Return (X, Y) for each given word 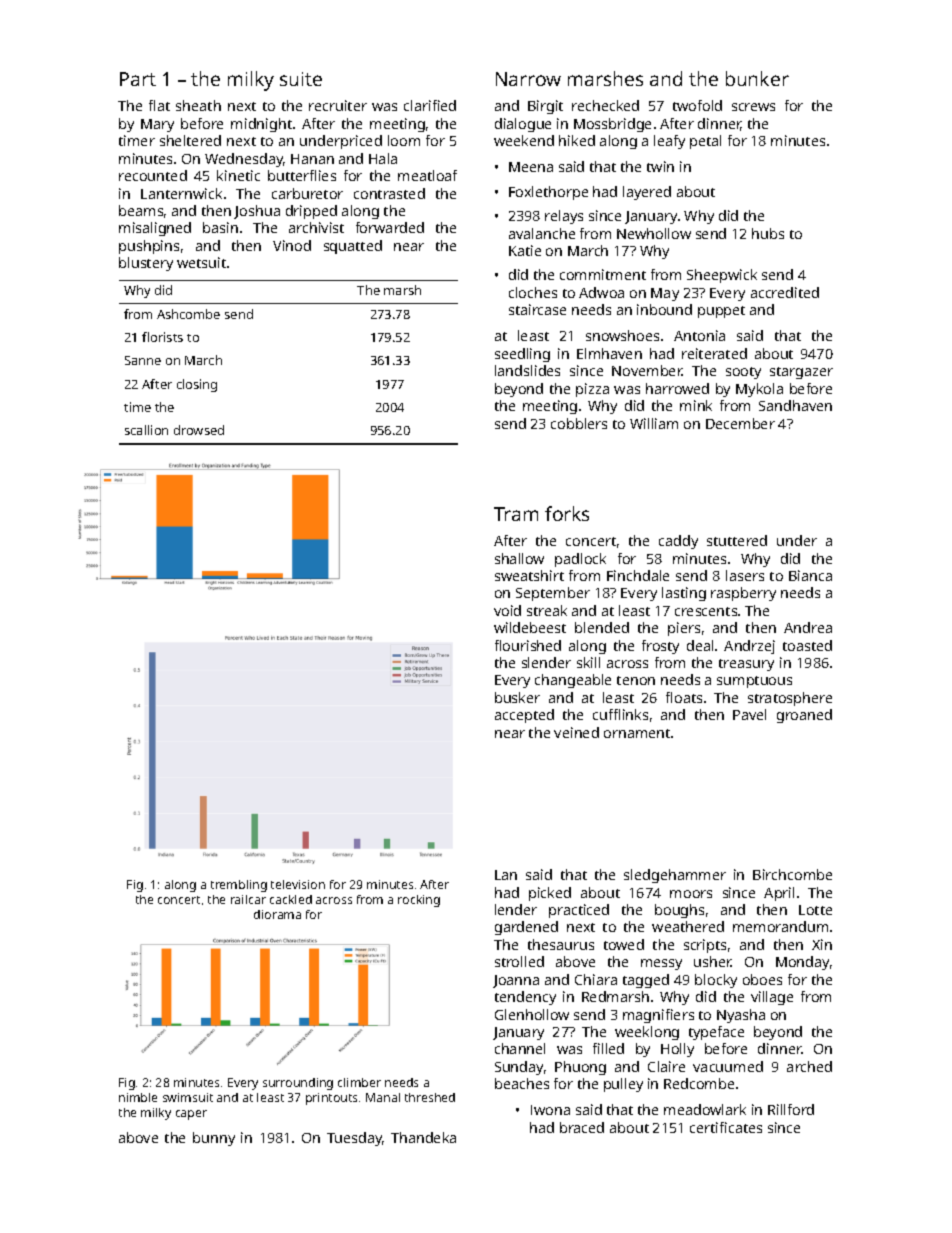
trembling (239, 886)
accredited (785, 292)
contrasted (389, 193)
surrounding (298, 1084)
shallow (519, 558)
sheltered (190, 140)
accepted (524, 716)
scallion (146, 430)
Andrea (808, 627)
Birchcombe (792, 874)
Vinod (292, 245)
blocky (716, 981)
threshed (430, 1097)
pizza (592, 390)
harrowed (677, 388)
